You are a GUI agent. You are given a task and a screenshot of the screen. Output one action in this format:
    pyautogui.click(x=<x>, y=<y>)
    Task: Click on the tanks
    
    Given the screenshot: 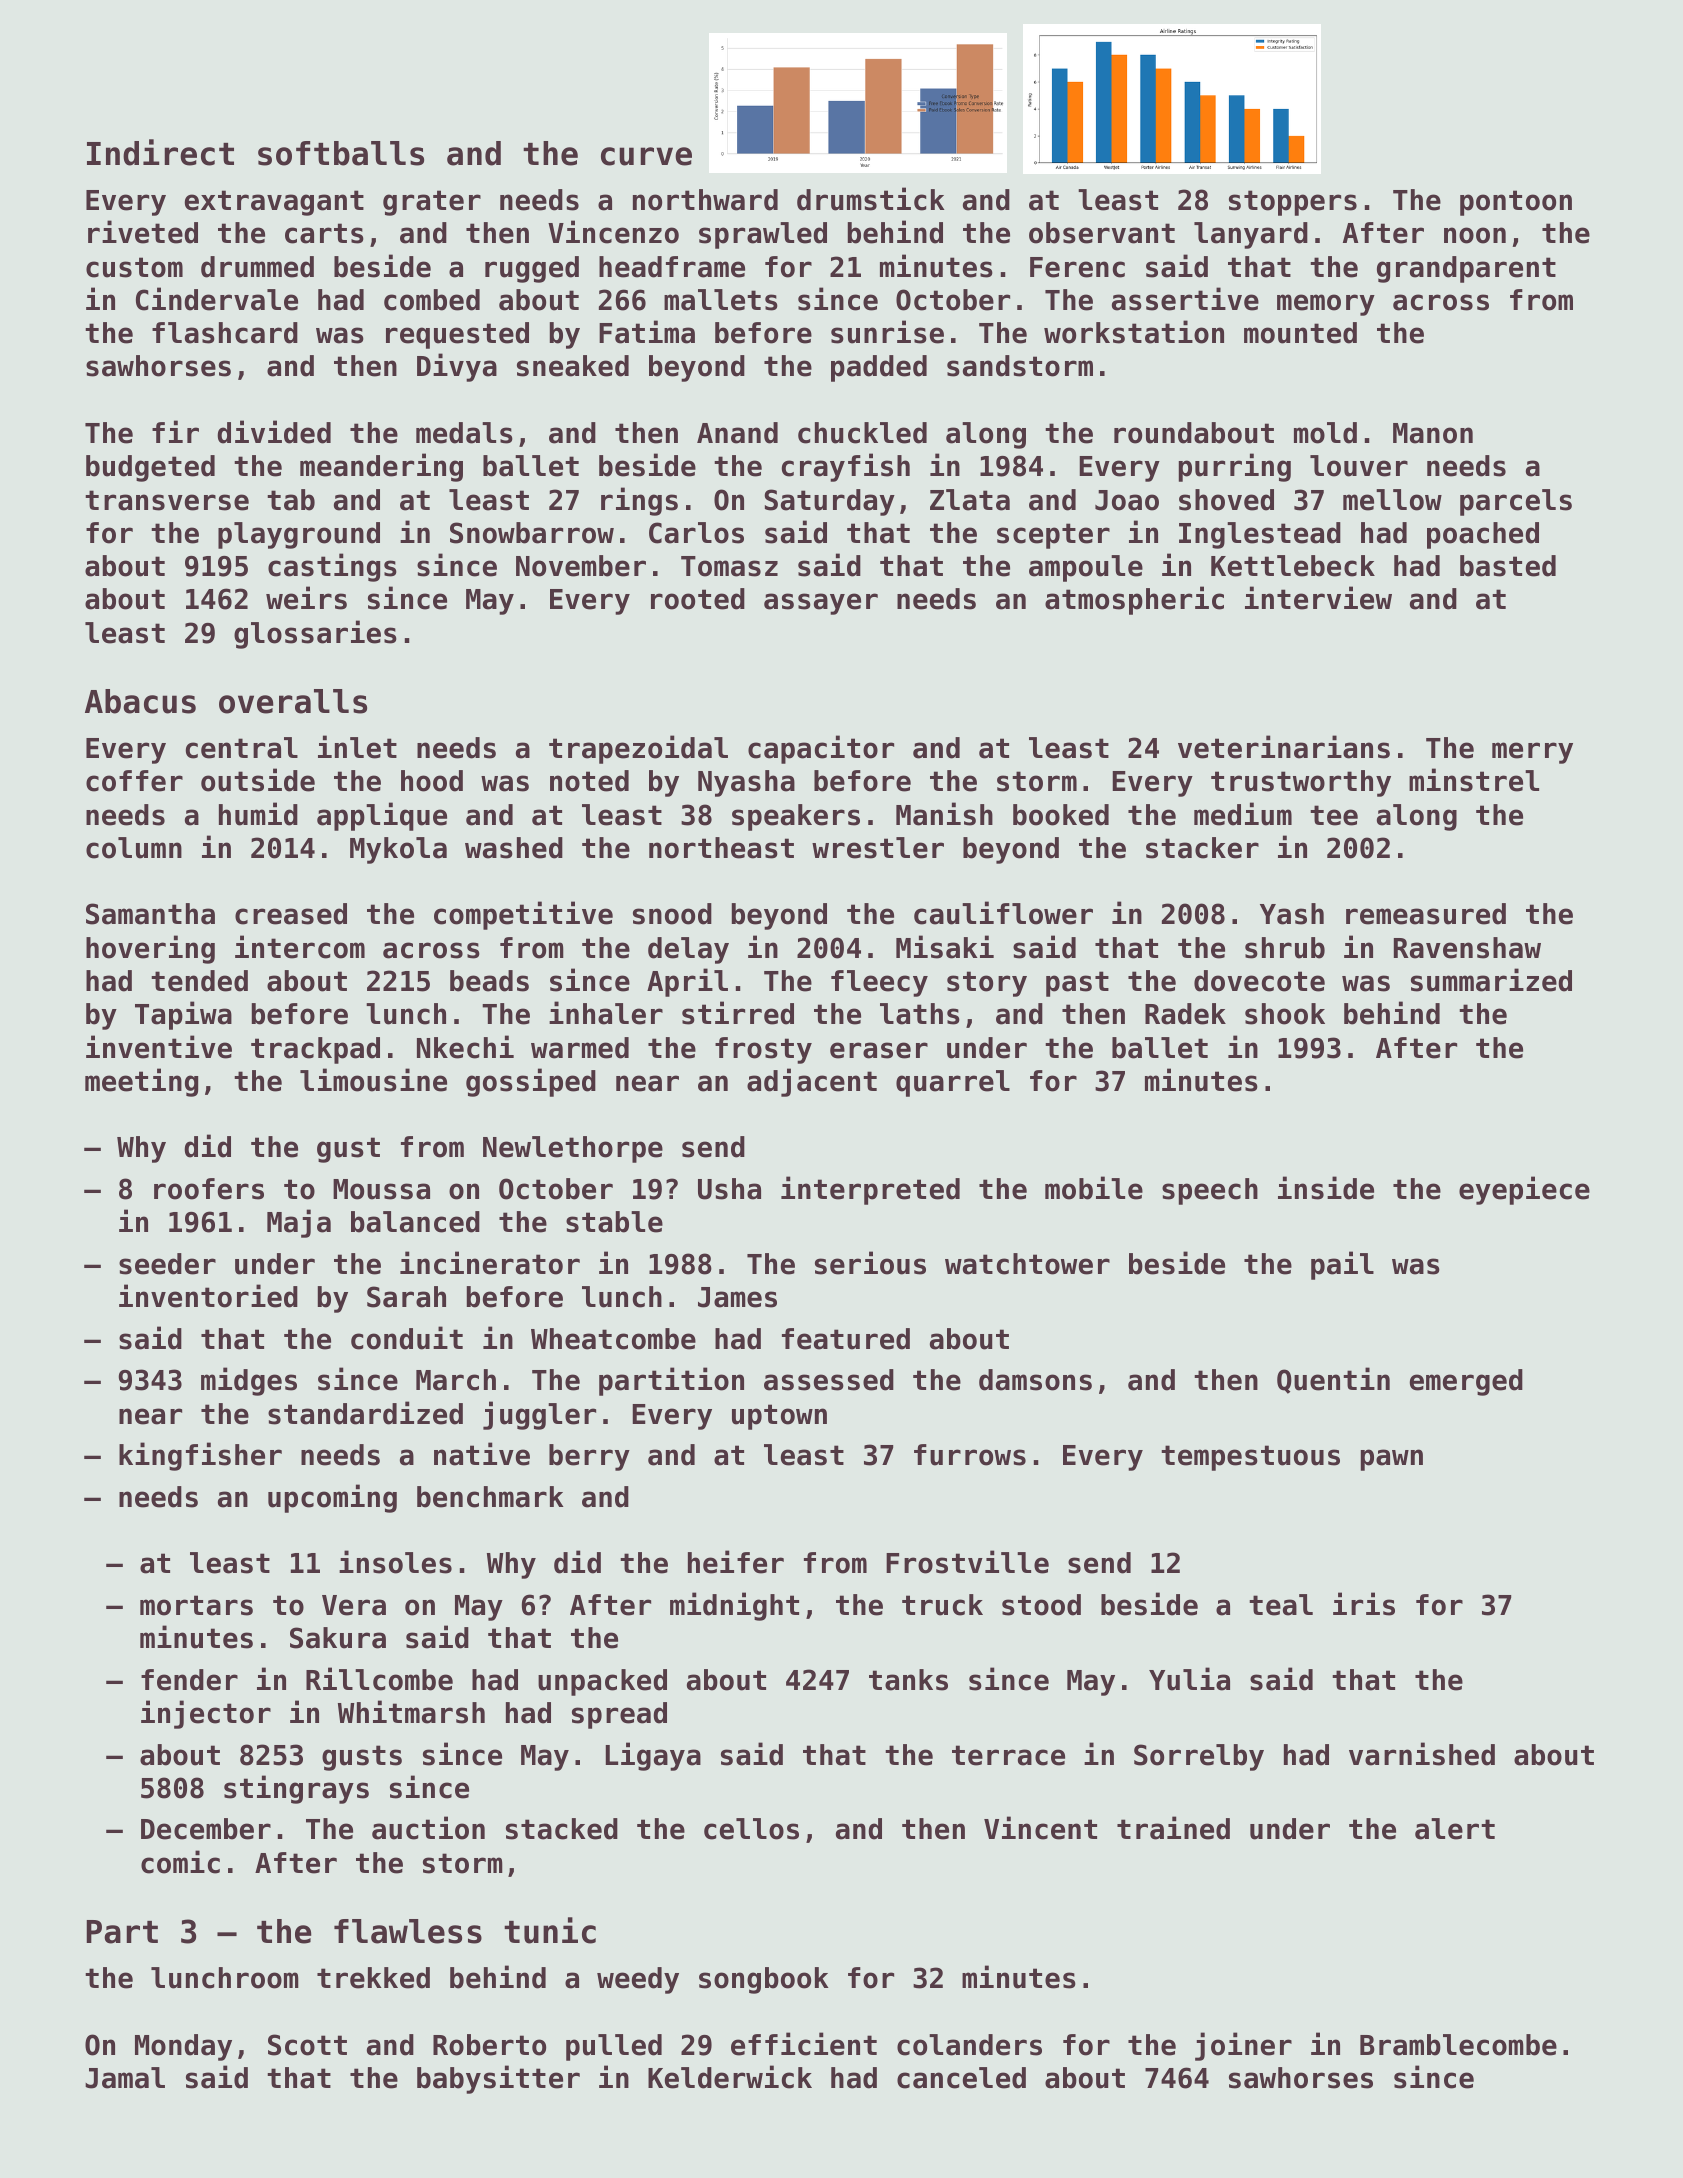 What is the action you would take?
    pyautogui.click(x=908, y=1680)
